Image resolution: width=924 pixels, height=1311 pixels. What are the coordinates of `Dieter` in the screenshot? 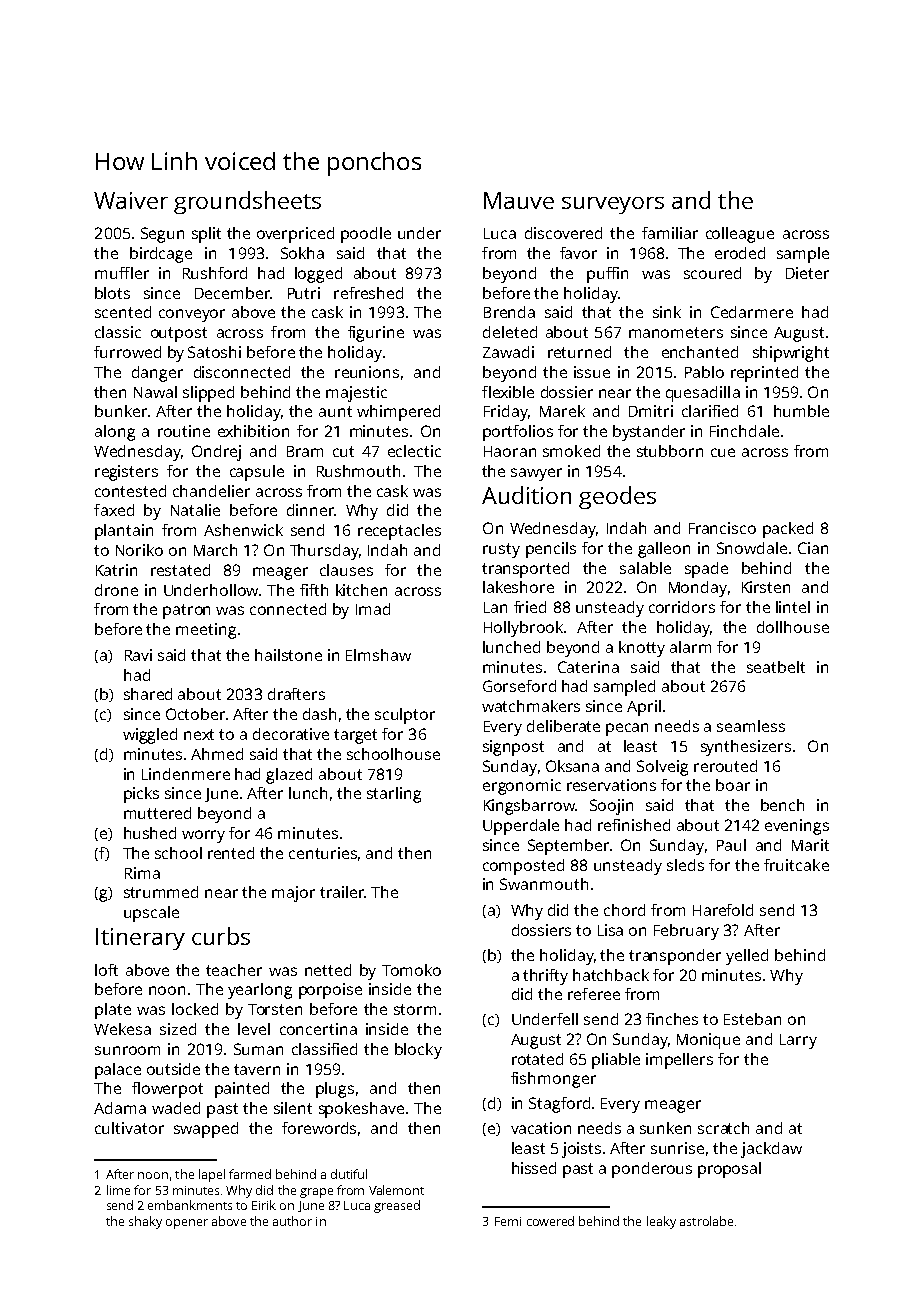 It's located at (807, 273).
